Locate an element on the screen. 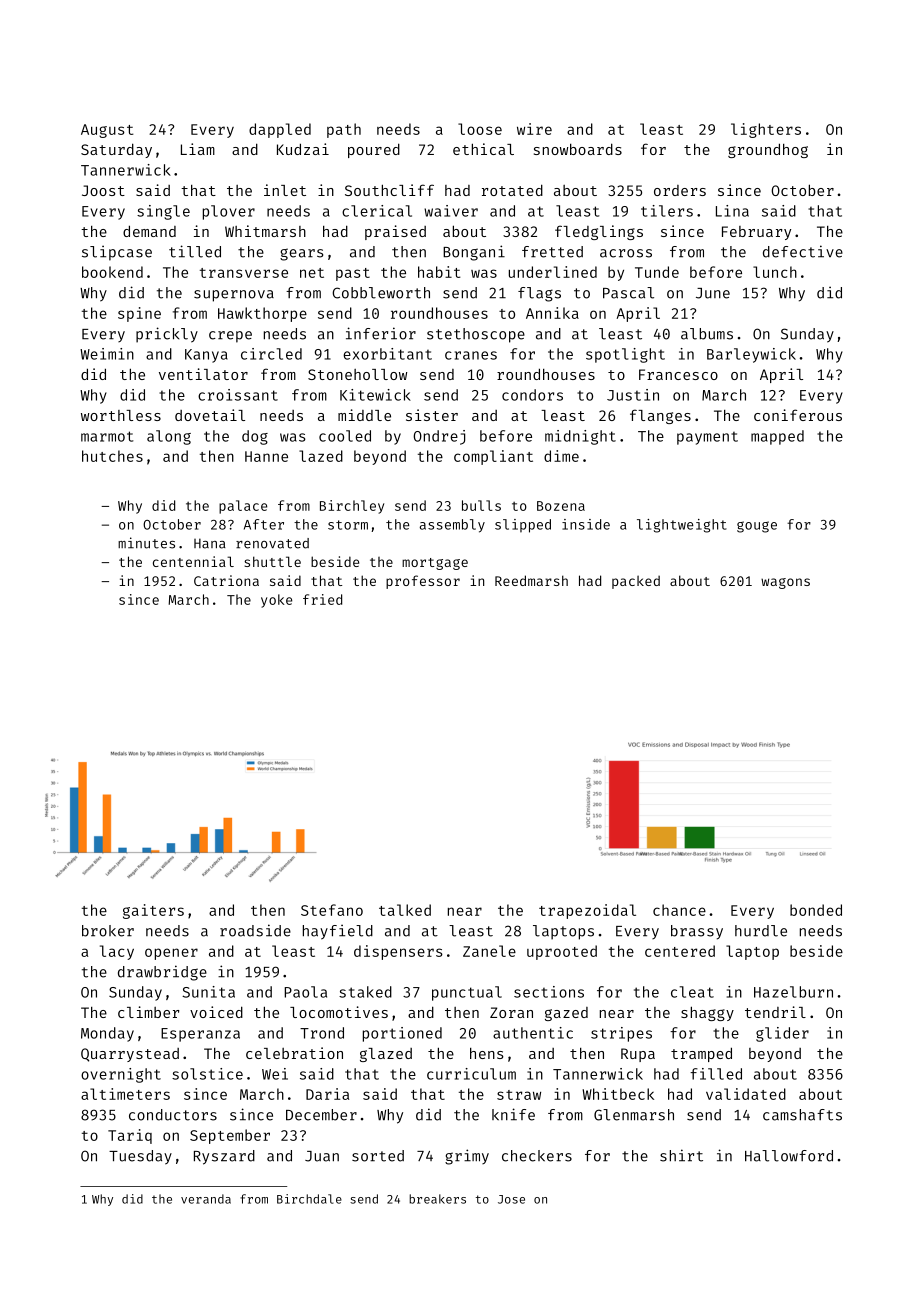 Image resolution: width=924 pixels, height=1308 pixels. dappled is located at coordinates (280, 130).
